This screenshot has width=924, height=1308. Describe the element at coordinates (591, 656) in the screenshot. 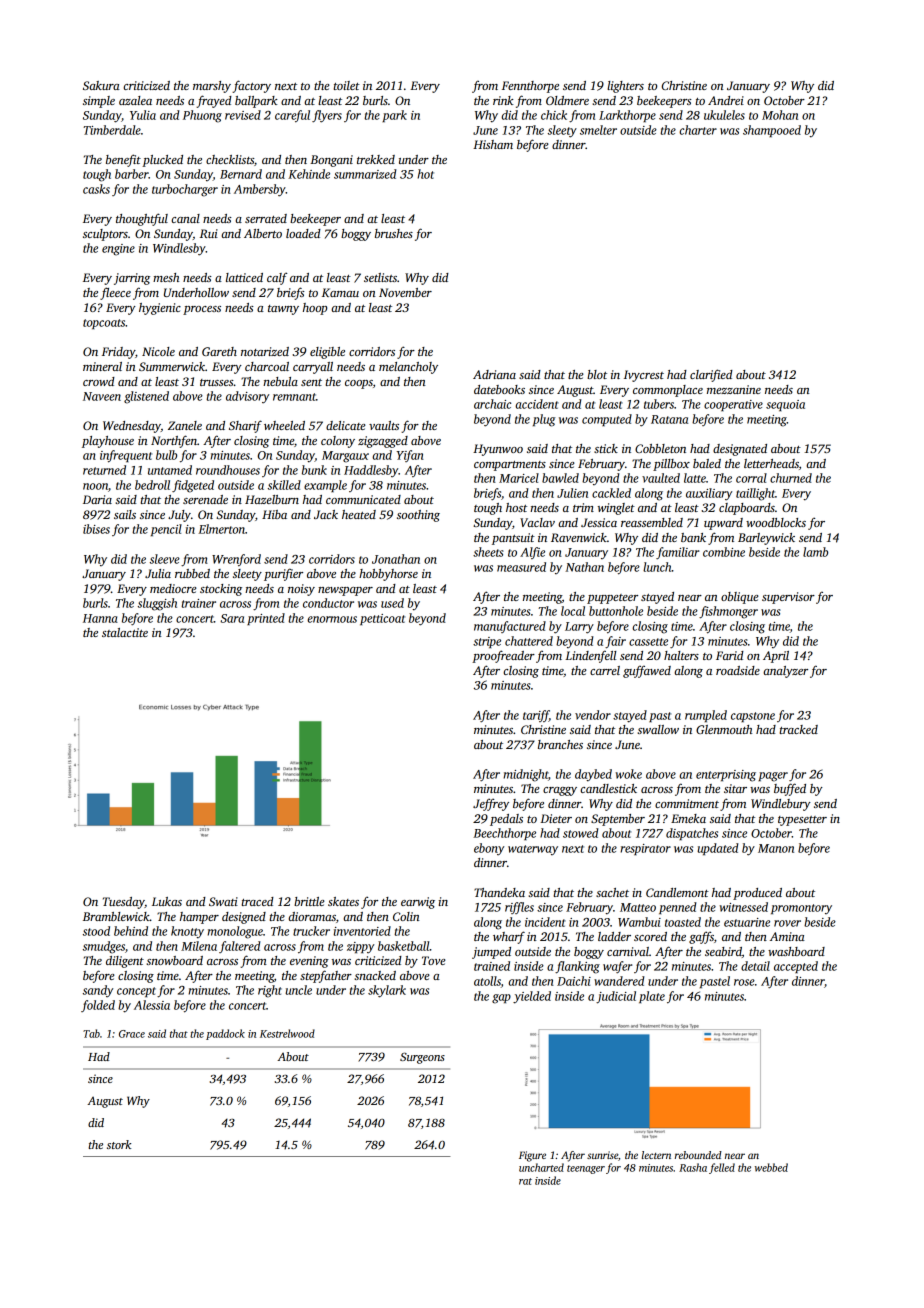

I see `Lindenfell` at that location.
